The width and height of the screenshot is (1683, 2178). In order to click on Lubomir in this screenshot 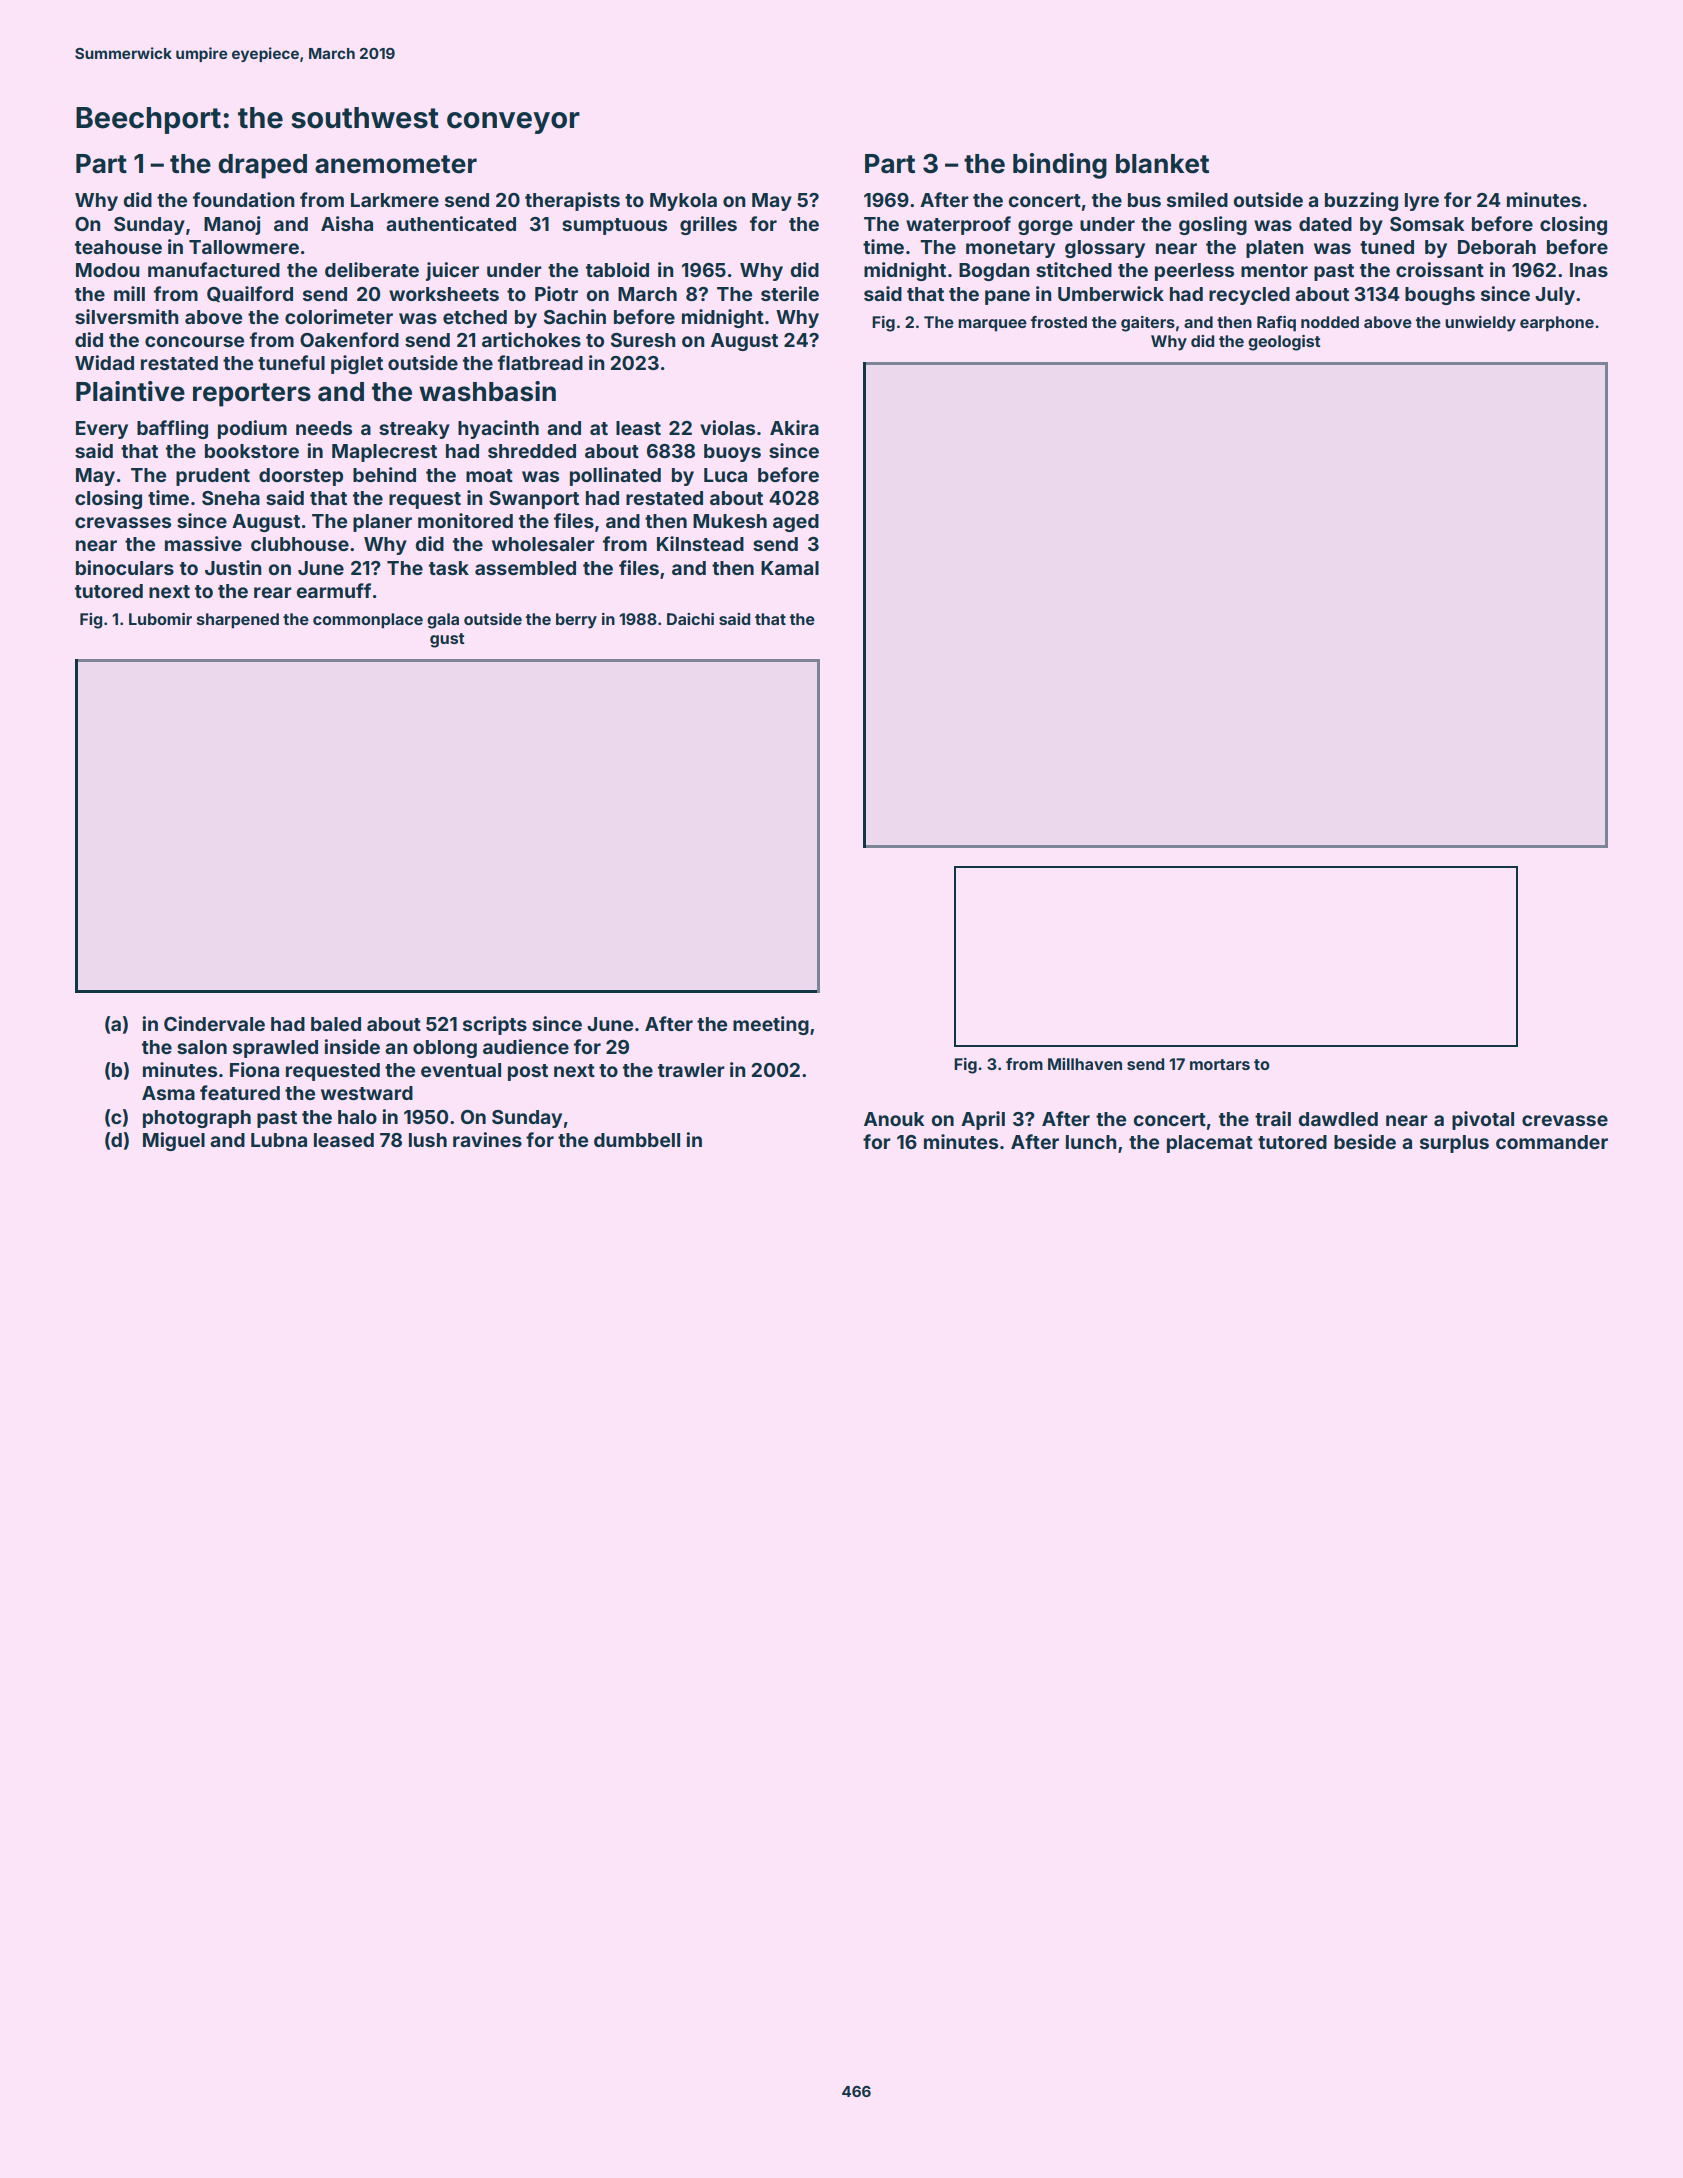, I will do `click(160, 619)`.
